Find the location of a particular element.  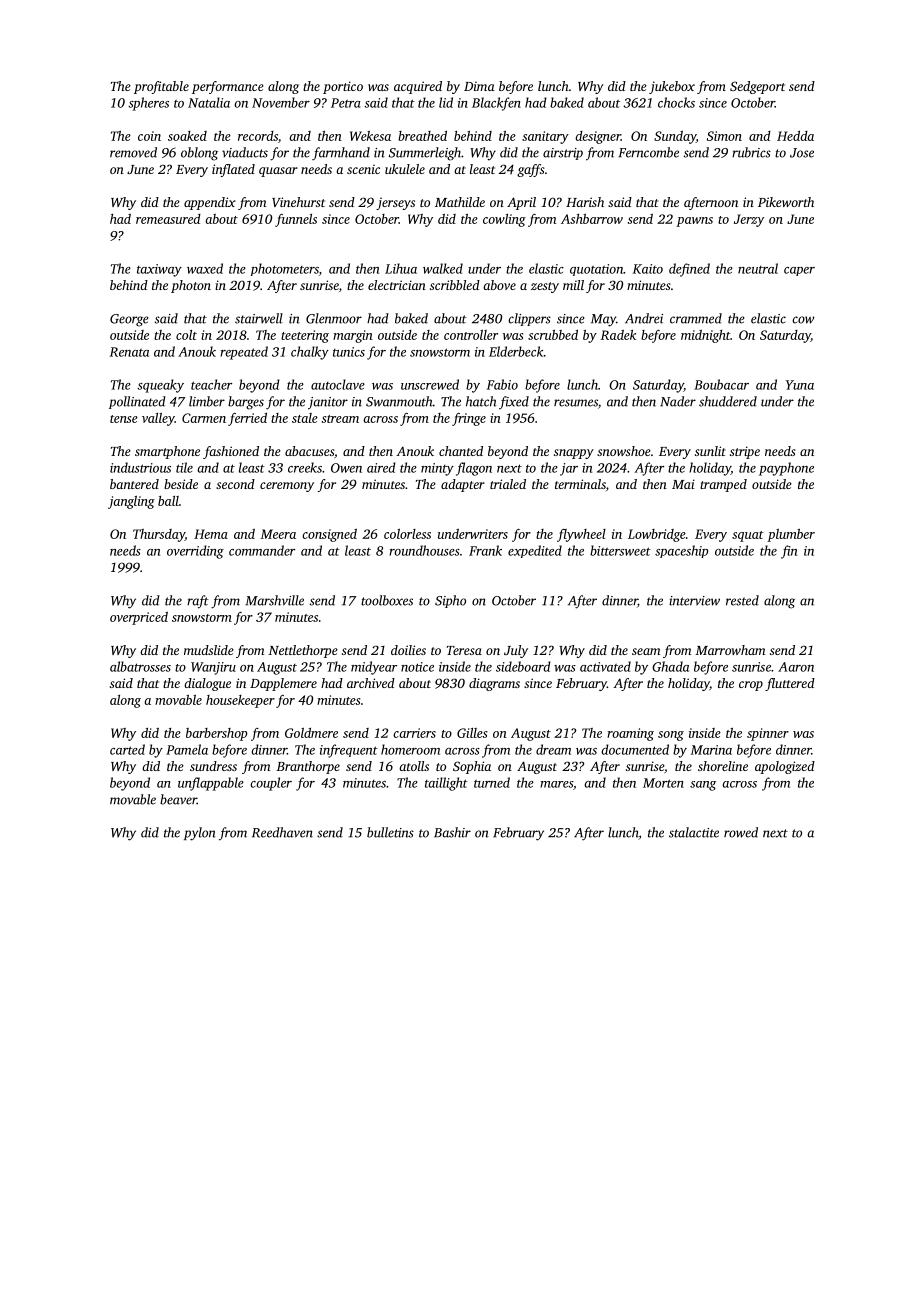

Sipho is located at coordinates (450, 601).
